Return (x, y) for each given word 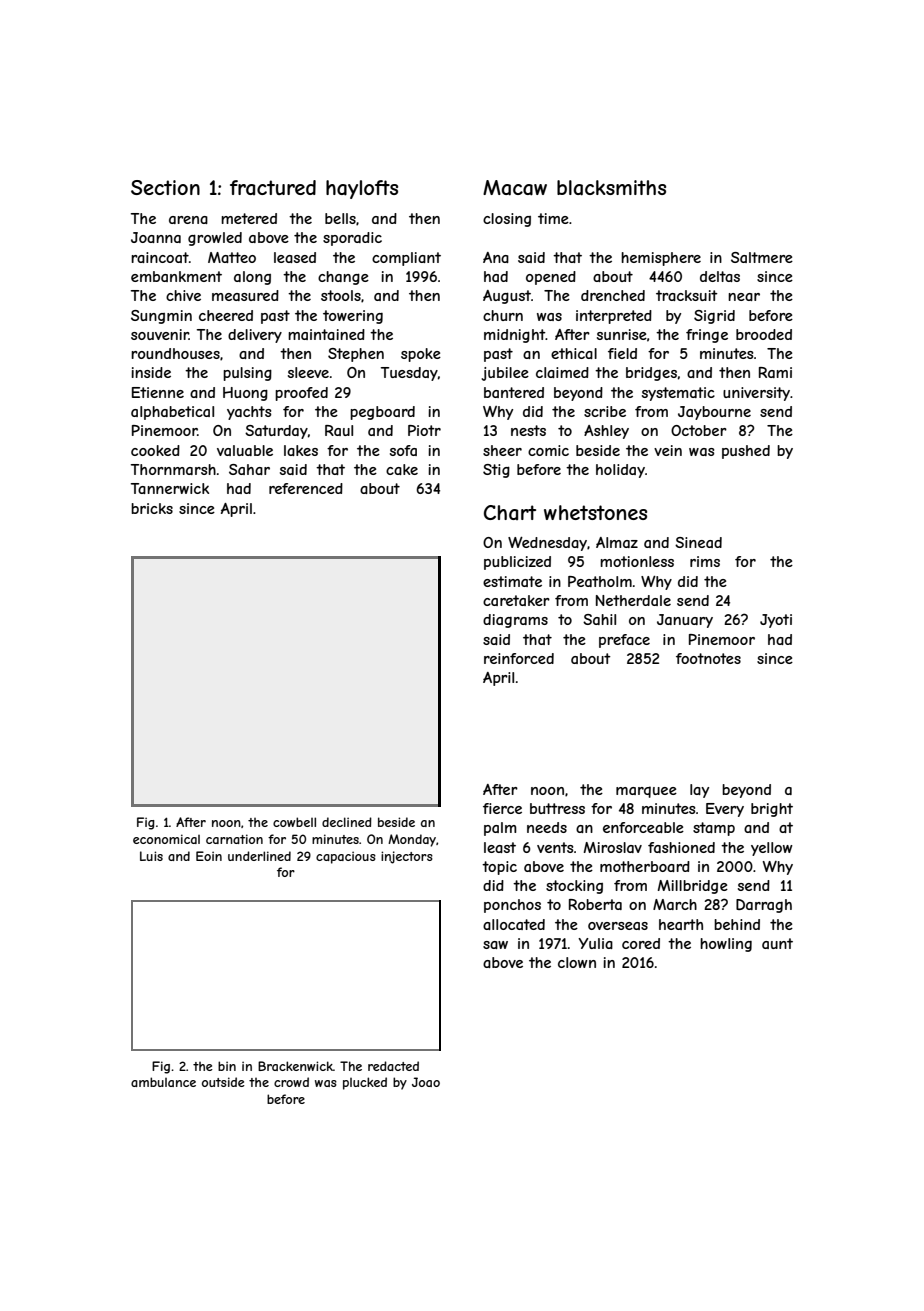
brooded (764, 334)
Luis (151, 856)
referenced (306, 488)
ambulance (163, 1082)
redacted (393, 1066)
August (507, 297)
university (756, 394)
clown (577, 962)
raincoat (160, 257)
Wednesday (547, 544)
